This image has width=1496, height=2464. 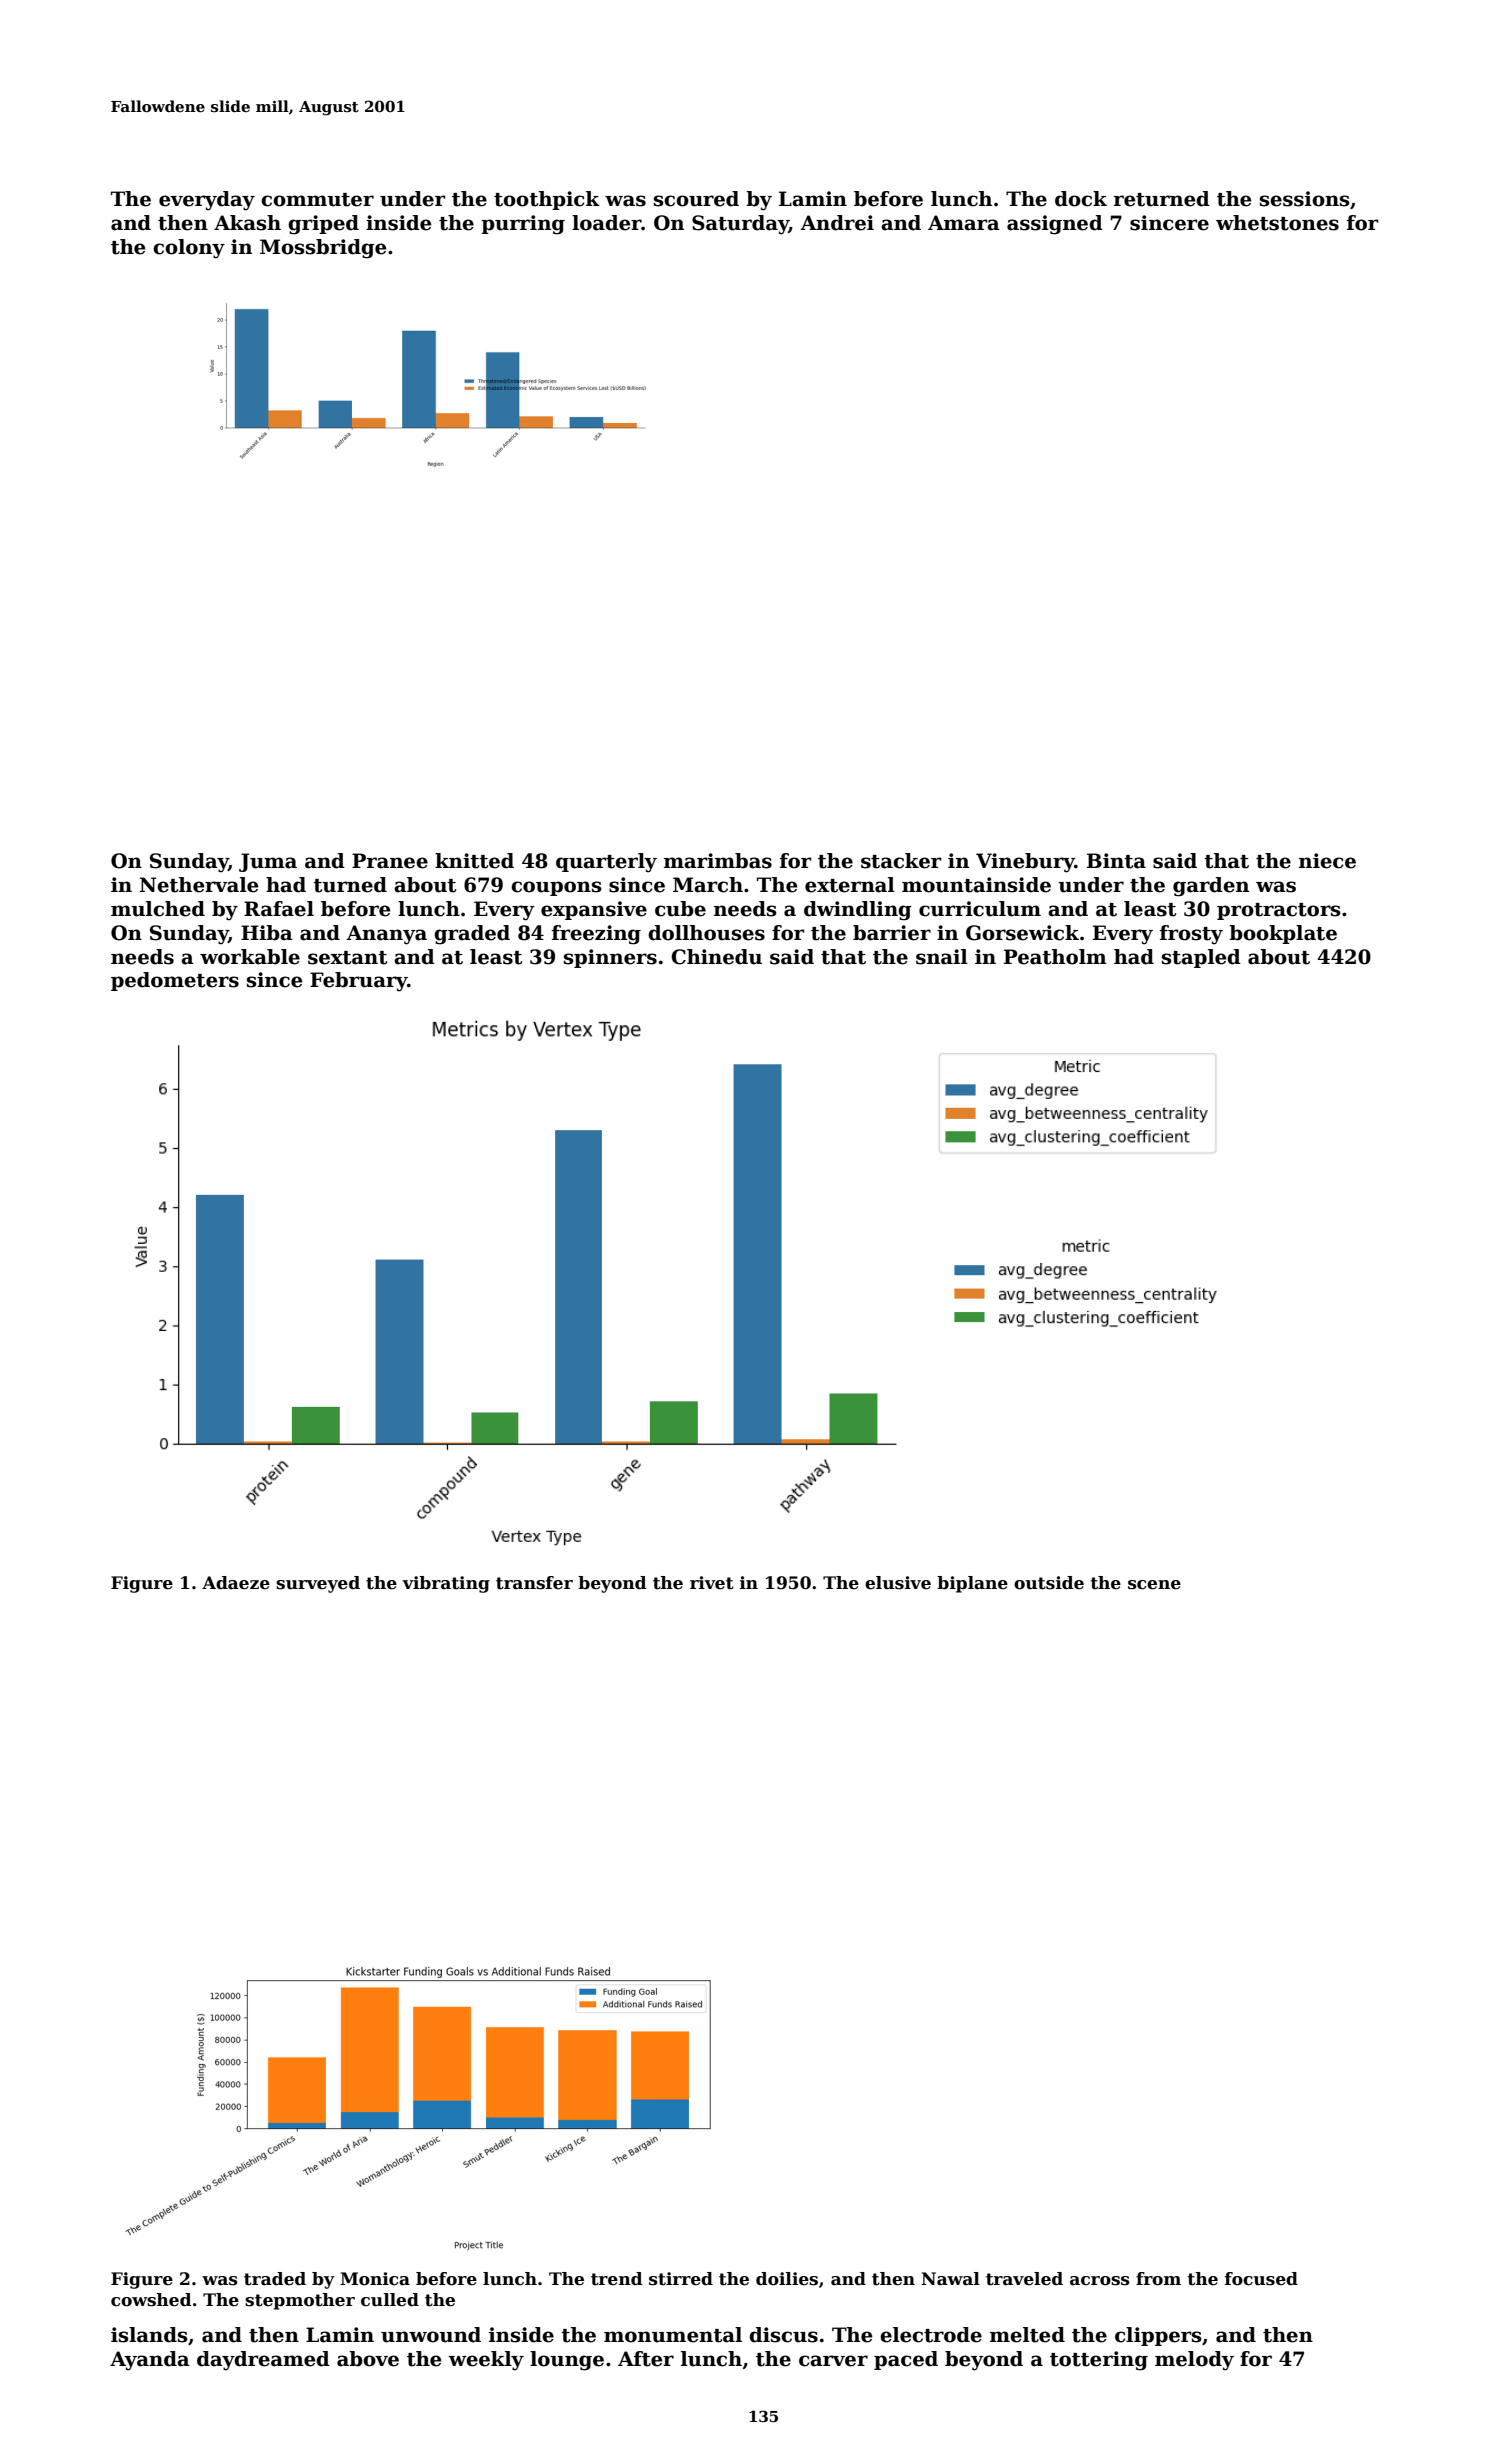 I want to click on commuter, so click(x=317, y=200).
